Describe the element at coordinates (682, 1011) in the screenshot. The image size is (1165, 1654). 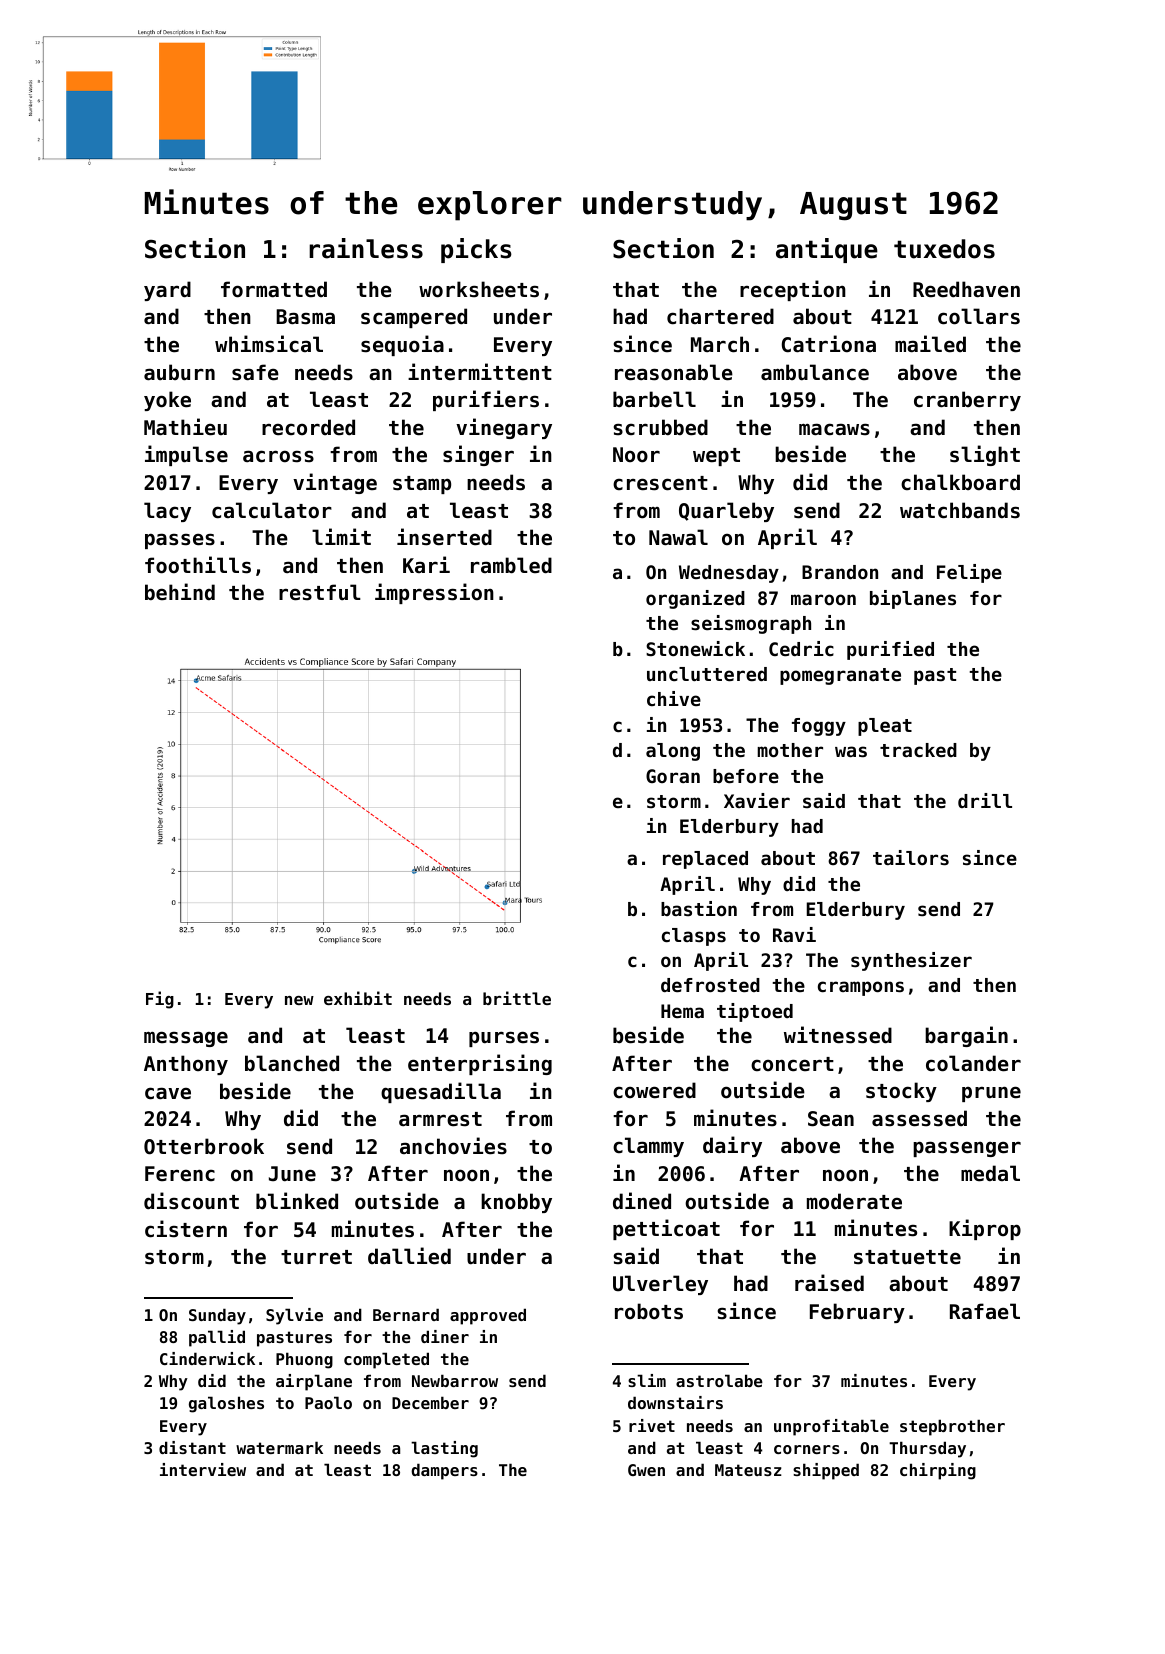
I see `Hema` at that location.
